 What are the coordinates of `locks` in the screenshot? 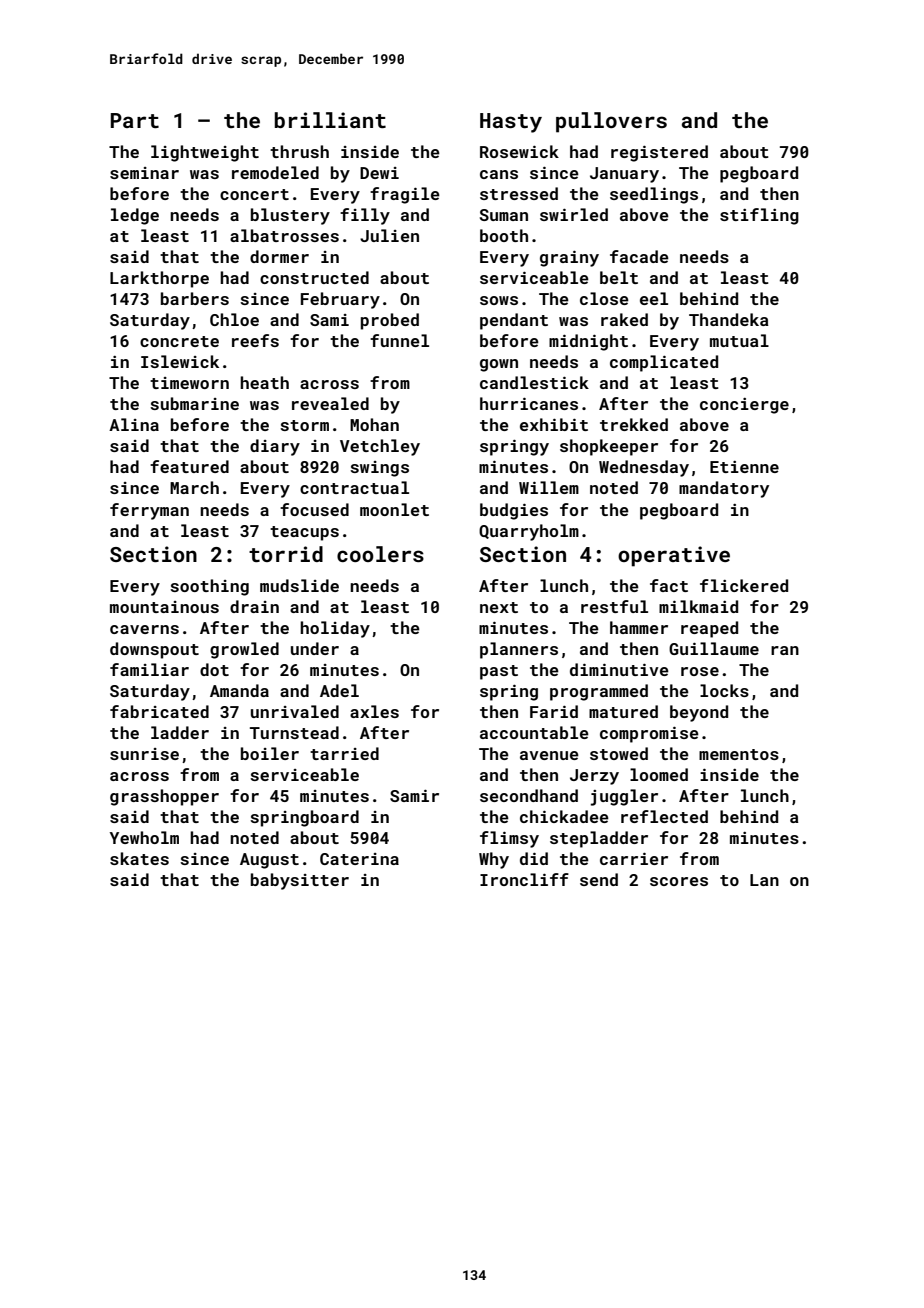 It's located at (724, 690).
